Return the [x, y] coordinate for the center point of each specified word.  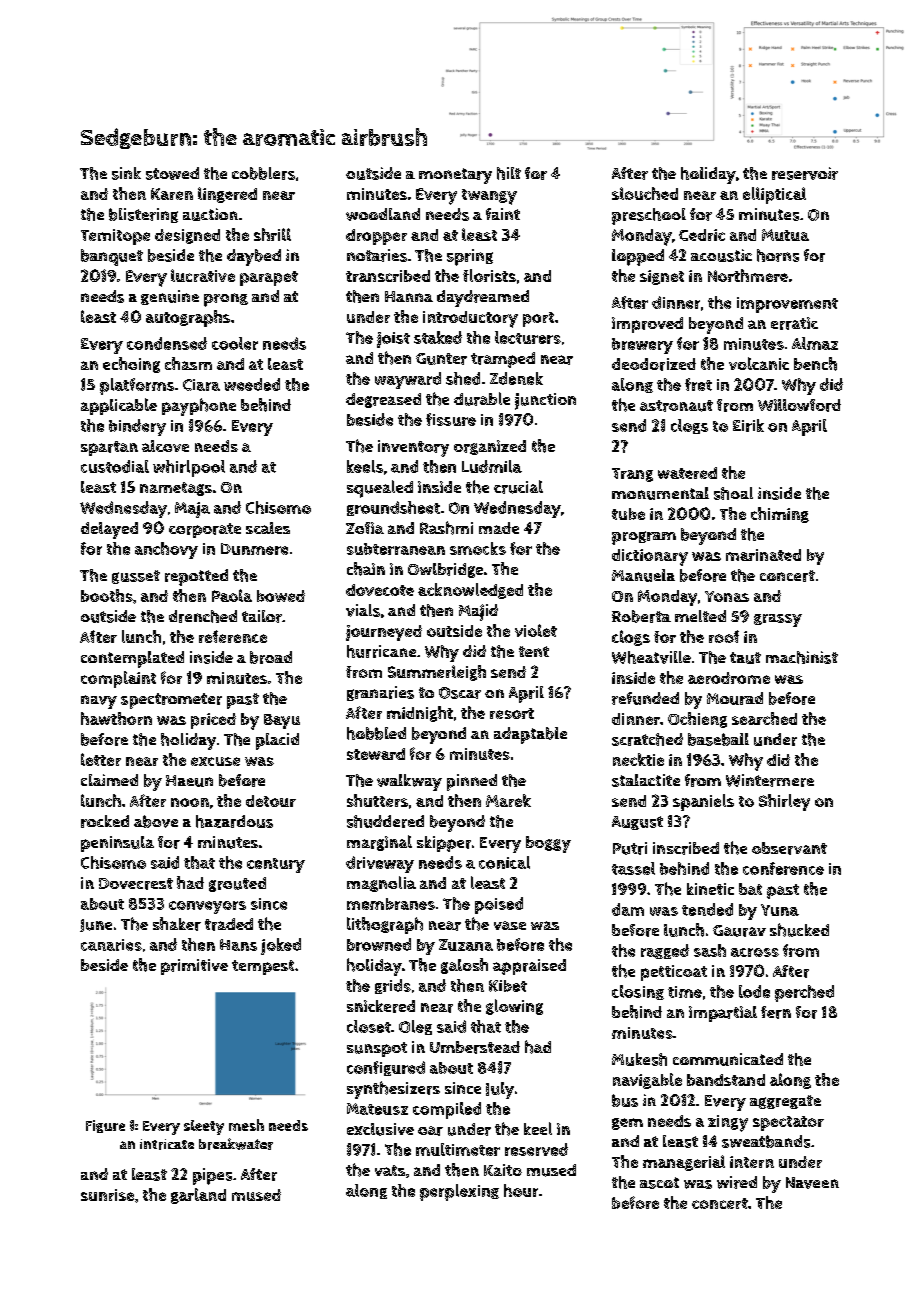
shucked [799, 930]
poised [499, 905]
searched [764, 718]
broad [271, 657]
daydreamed [483, 298]
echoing [131, 365]
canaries [111, 945]
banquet [112, 257]
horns [778, 255]
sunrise [107, 1195]
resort [512, 713]
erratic [794, 323]
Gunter [441, 359]
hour [521, 1190]
